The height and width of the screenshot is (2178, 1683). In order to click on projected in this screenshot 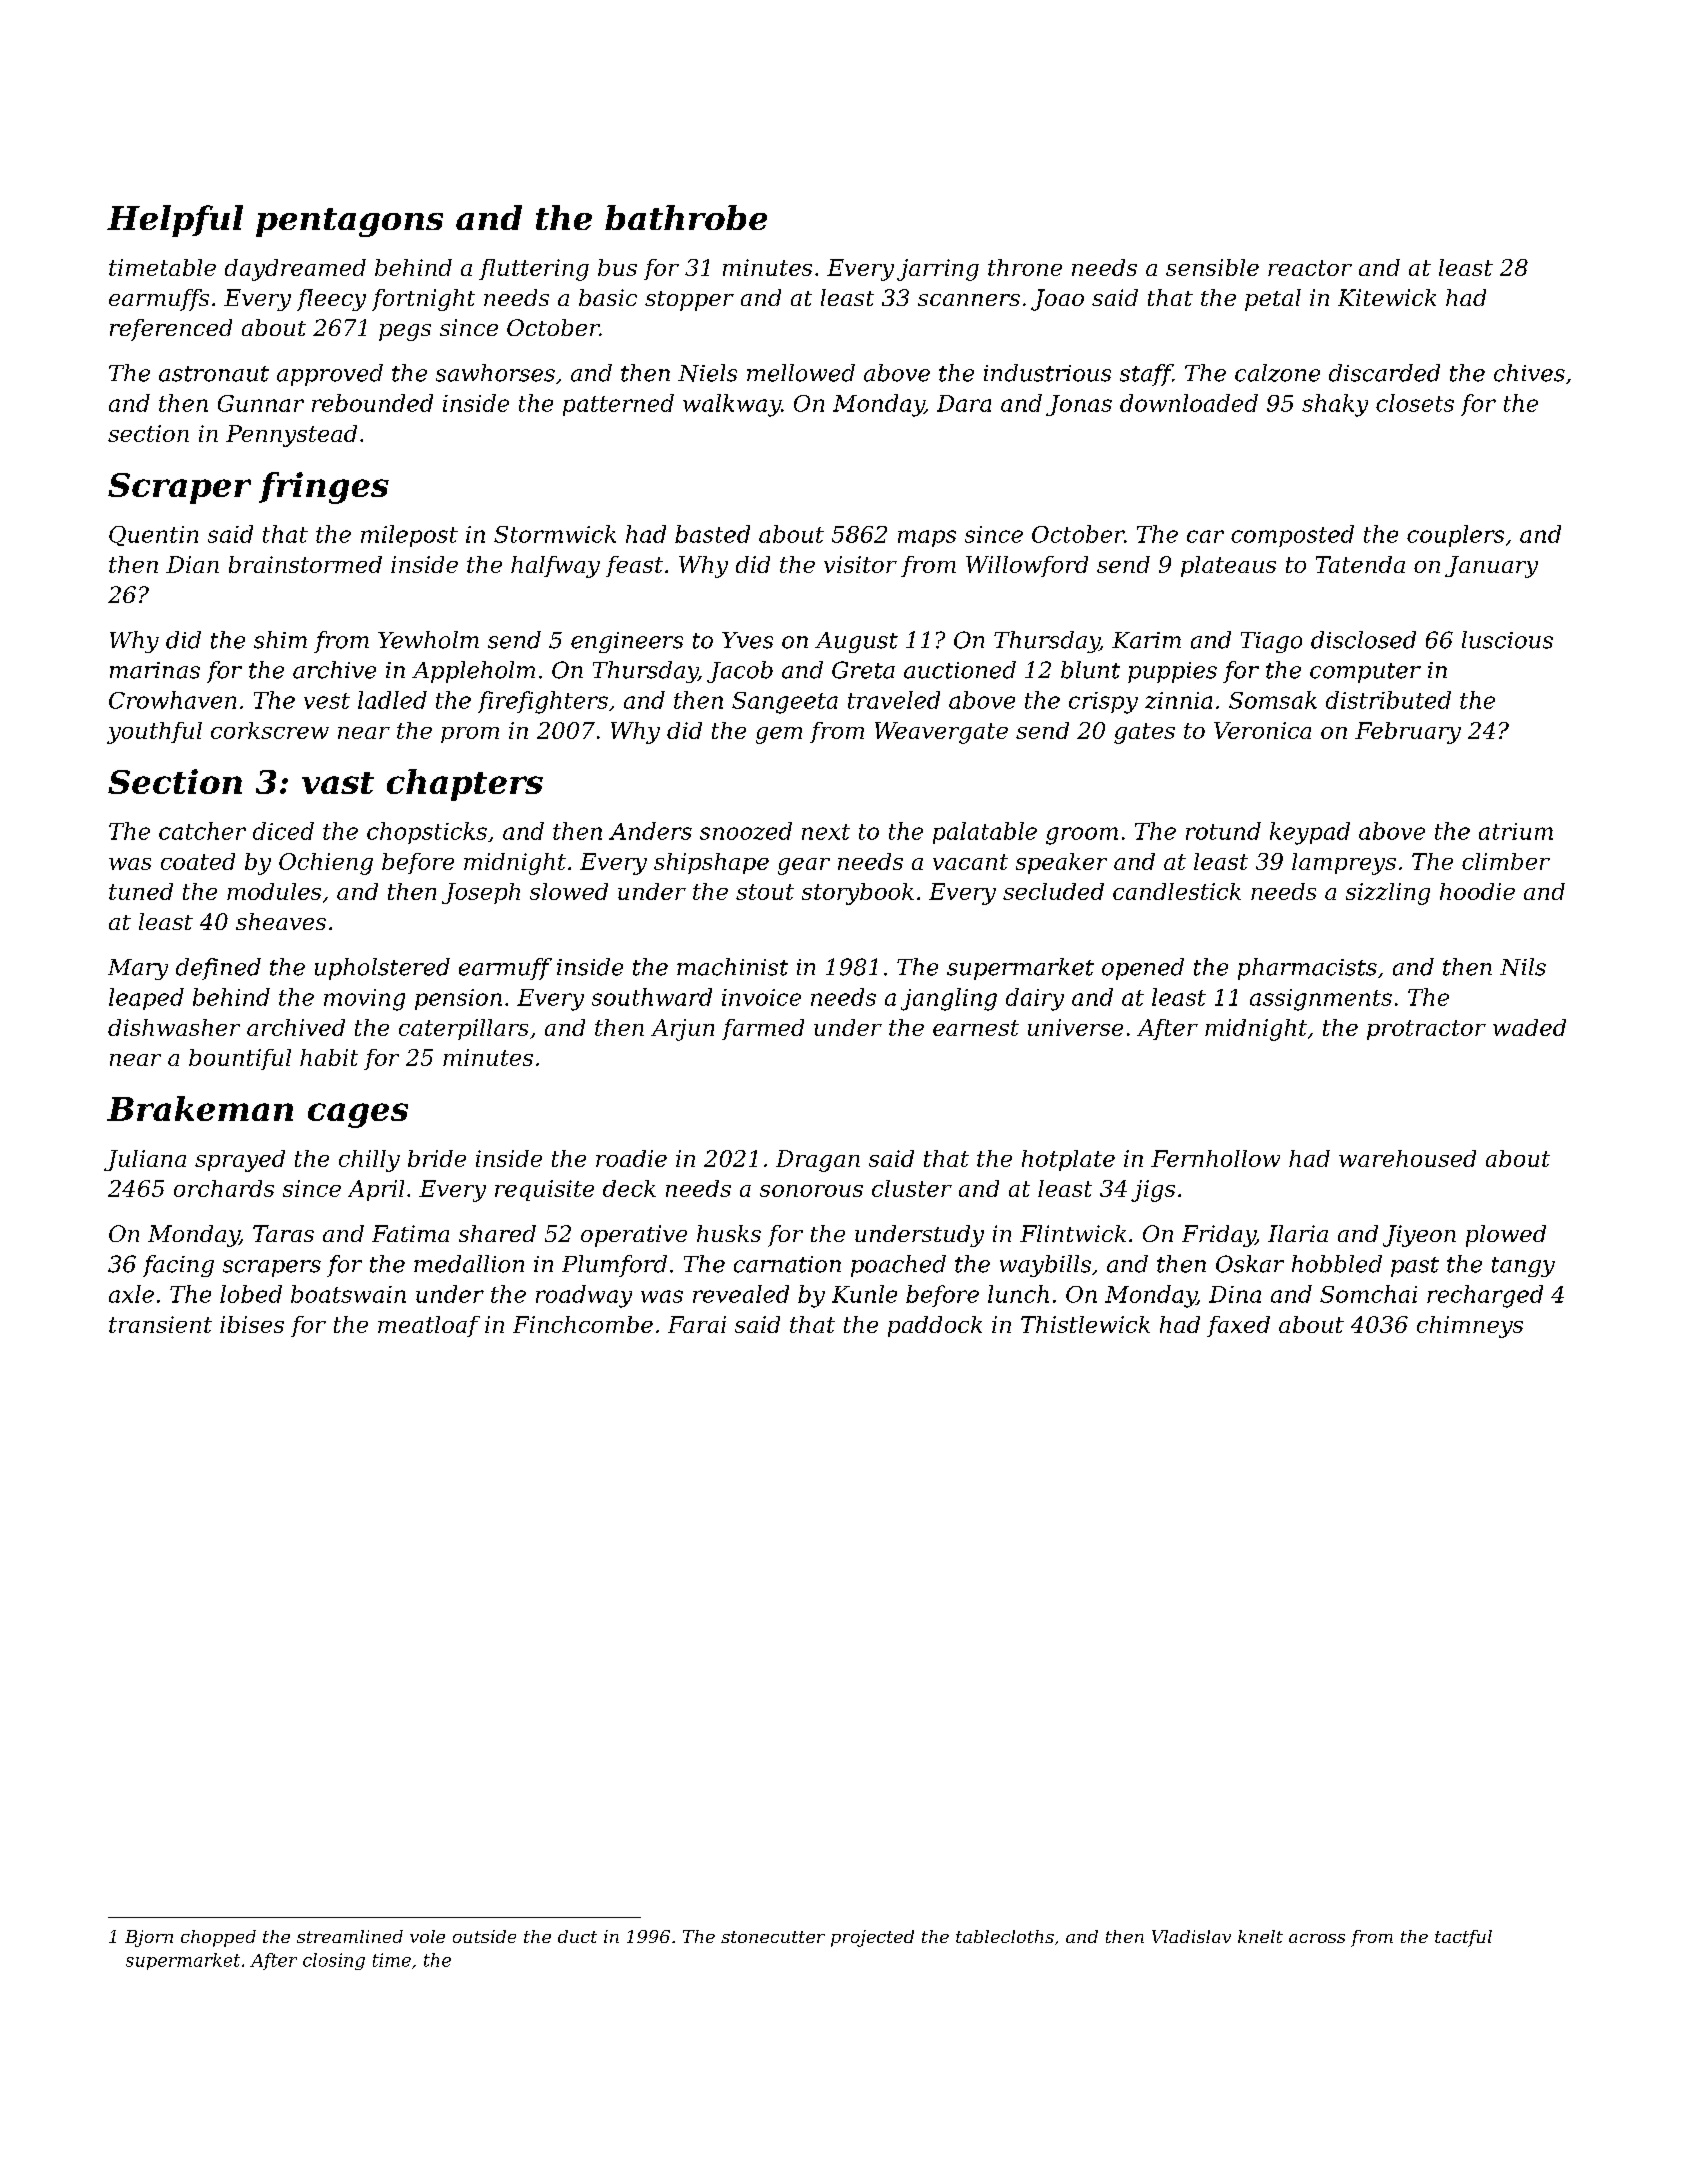, I will do `click(872, 1938)`.
